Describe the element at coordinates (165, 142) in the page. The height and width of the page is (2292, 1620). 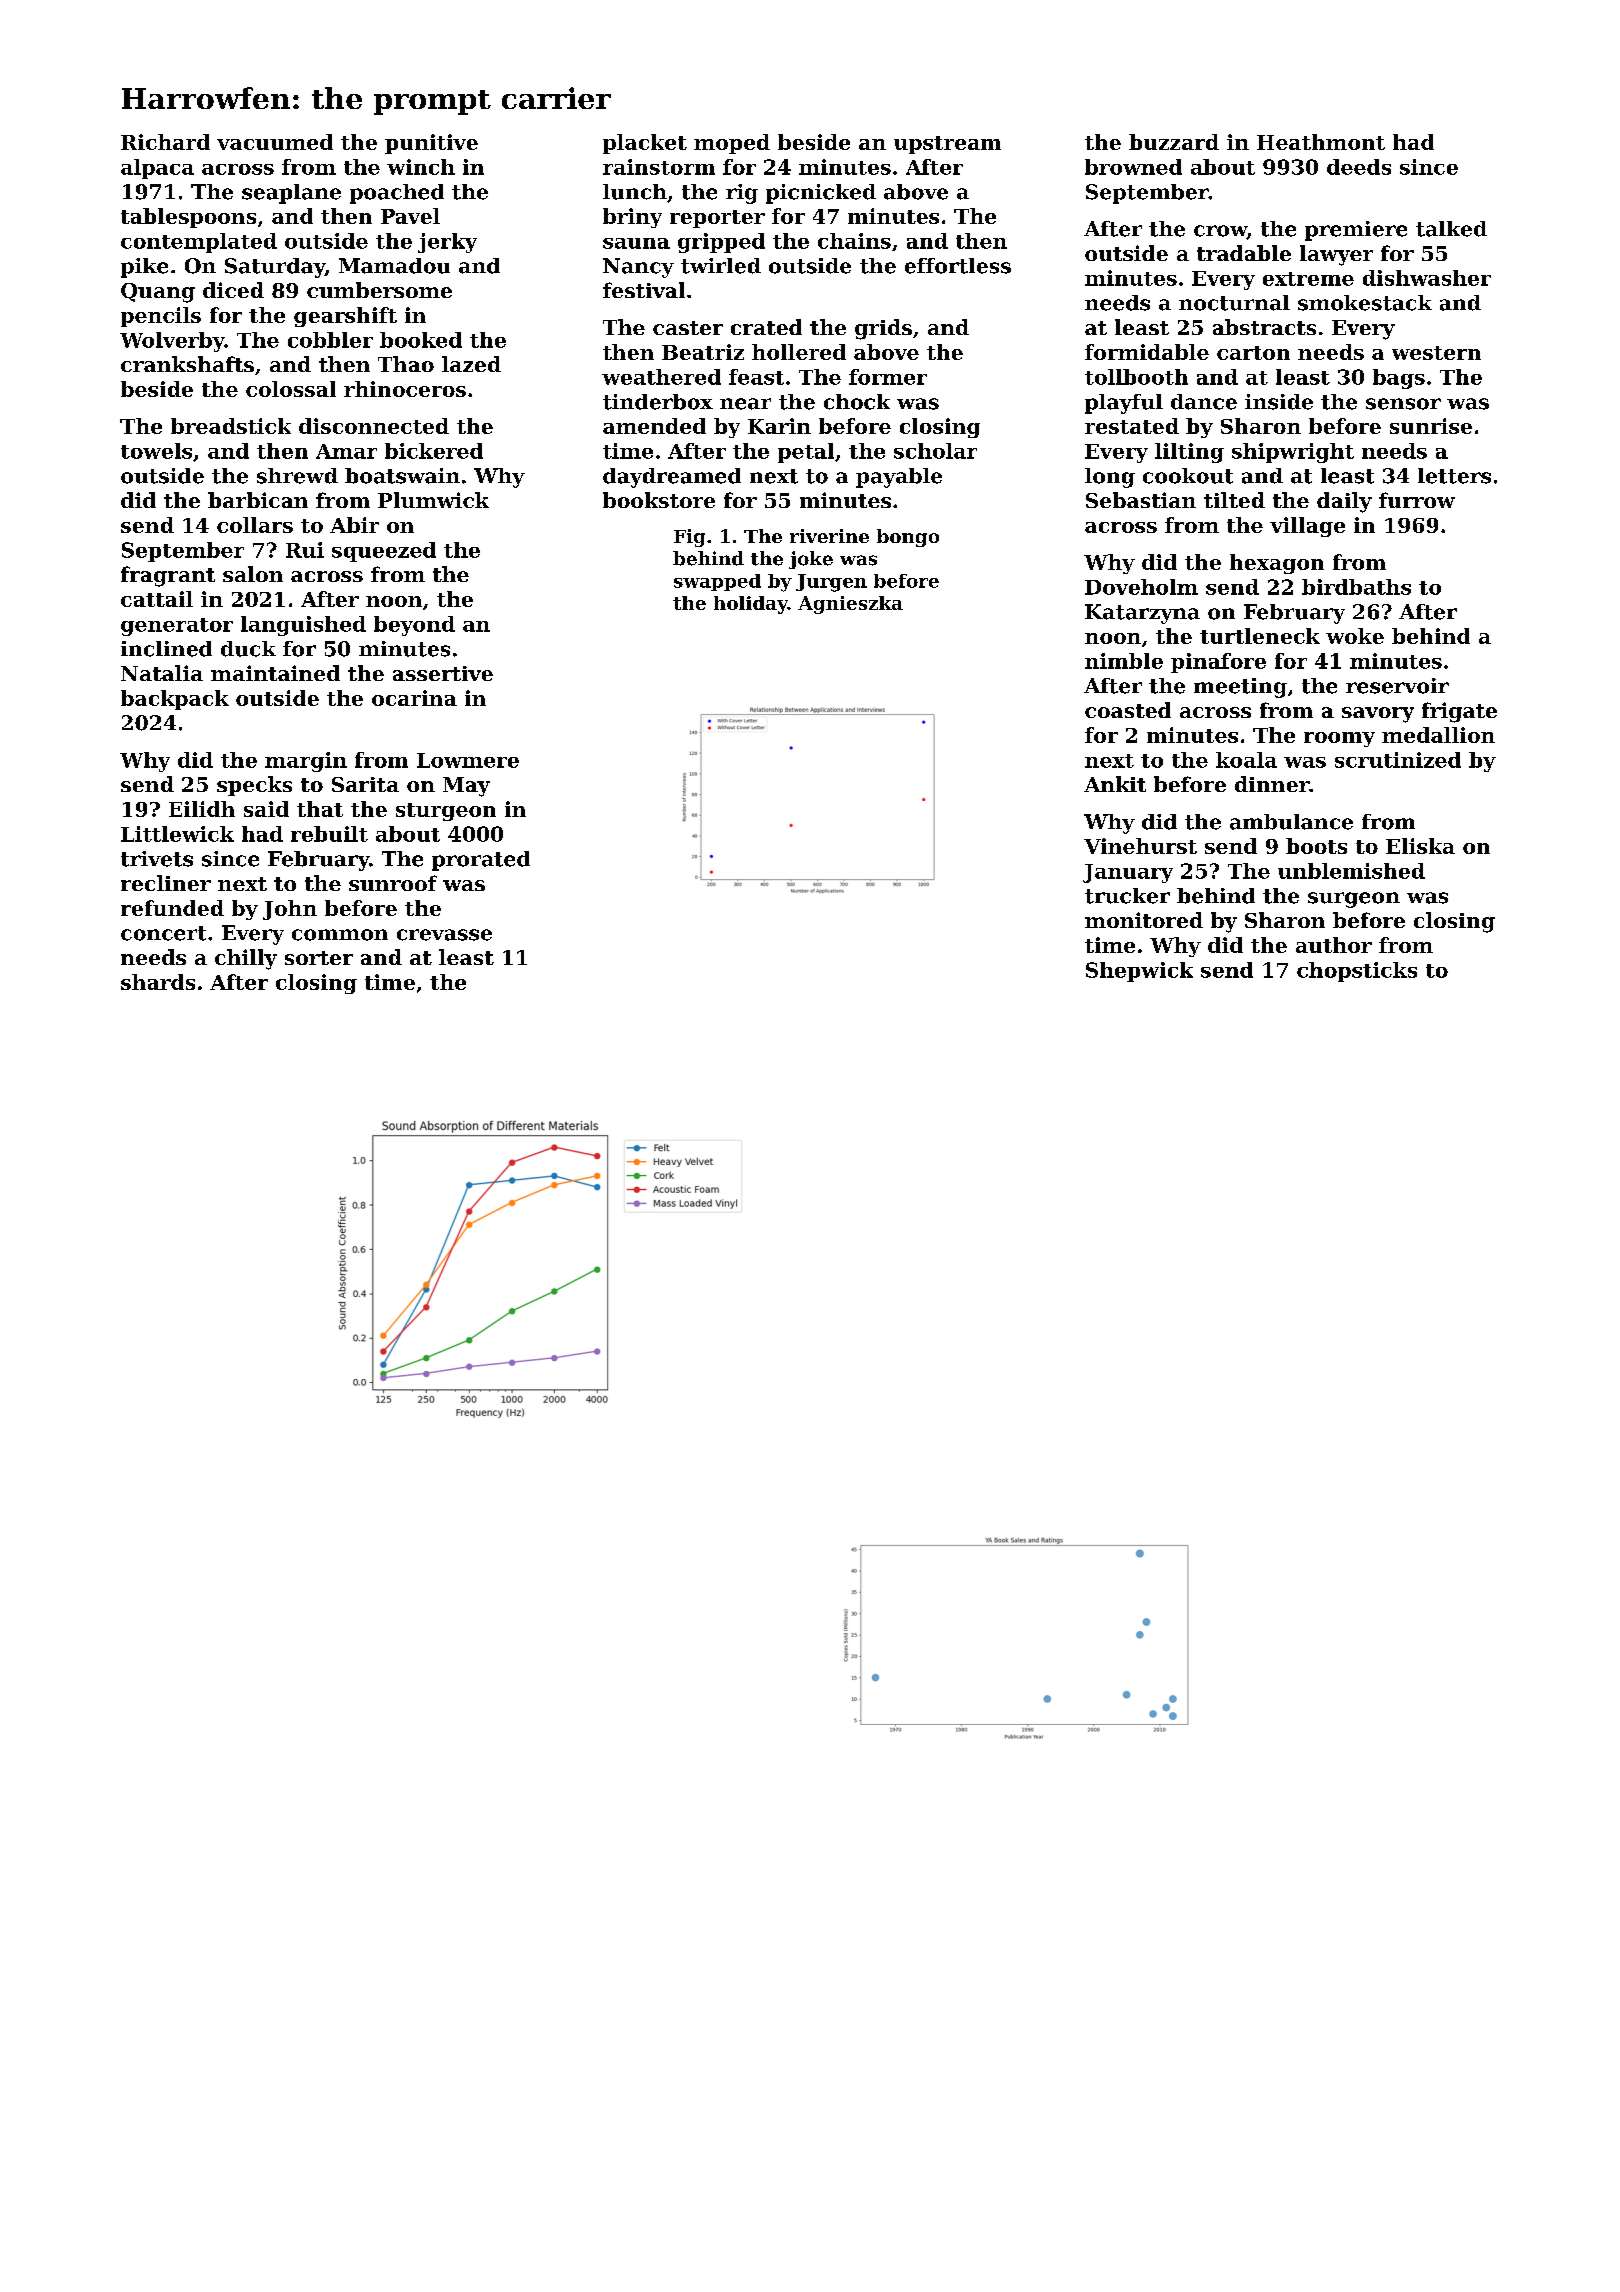
I see `Richard` at that location.
